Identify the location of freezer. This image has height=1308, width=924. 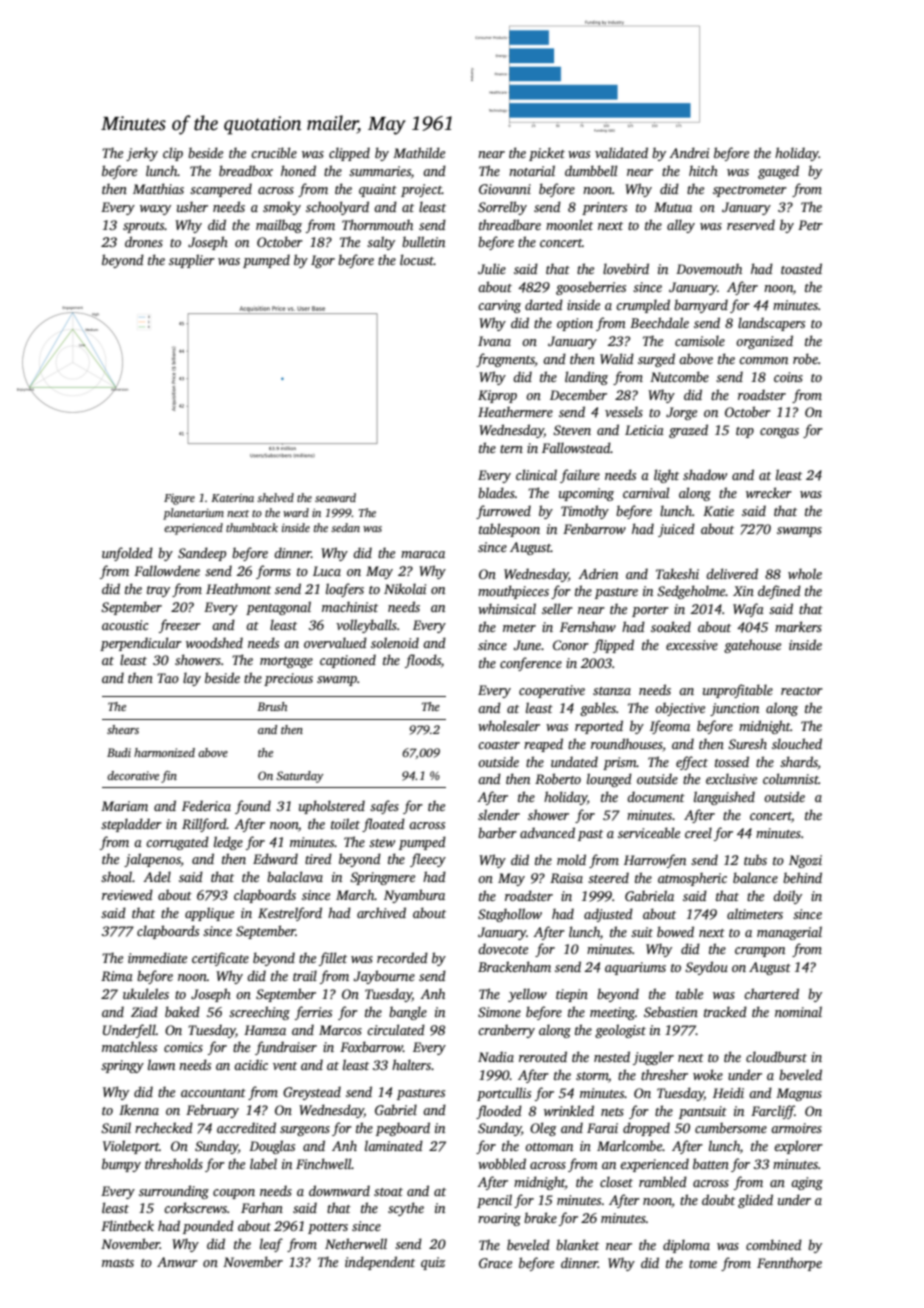
(180, 626).
